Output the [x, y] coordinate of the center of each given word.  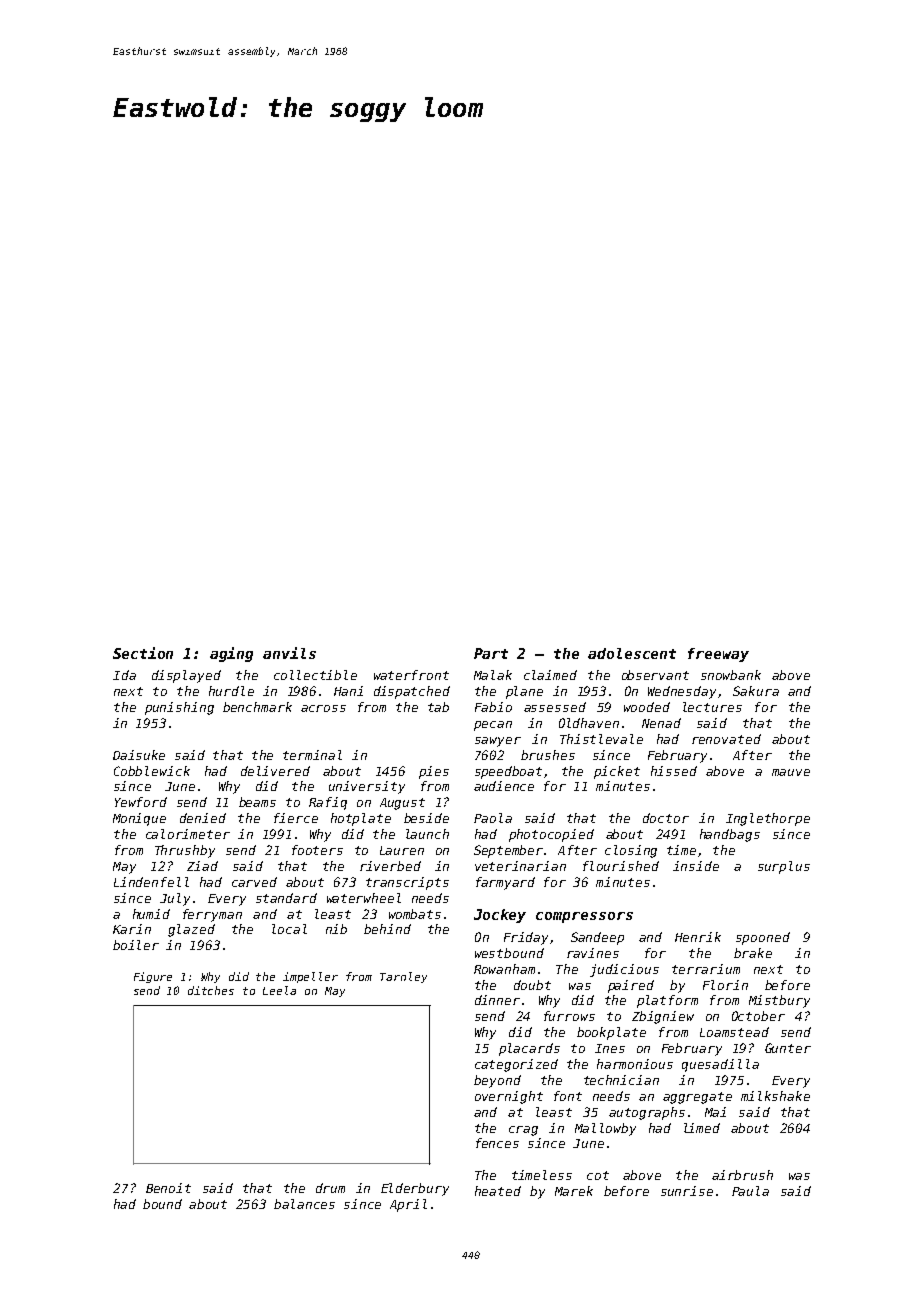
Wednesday [682, 692]
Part [491, 653]
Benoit [168, 1188]
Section [143, 653]
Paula [750, 1191]
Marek [574, 1191]
